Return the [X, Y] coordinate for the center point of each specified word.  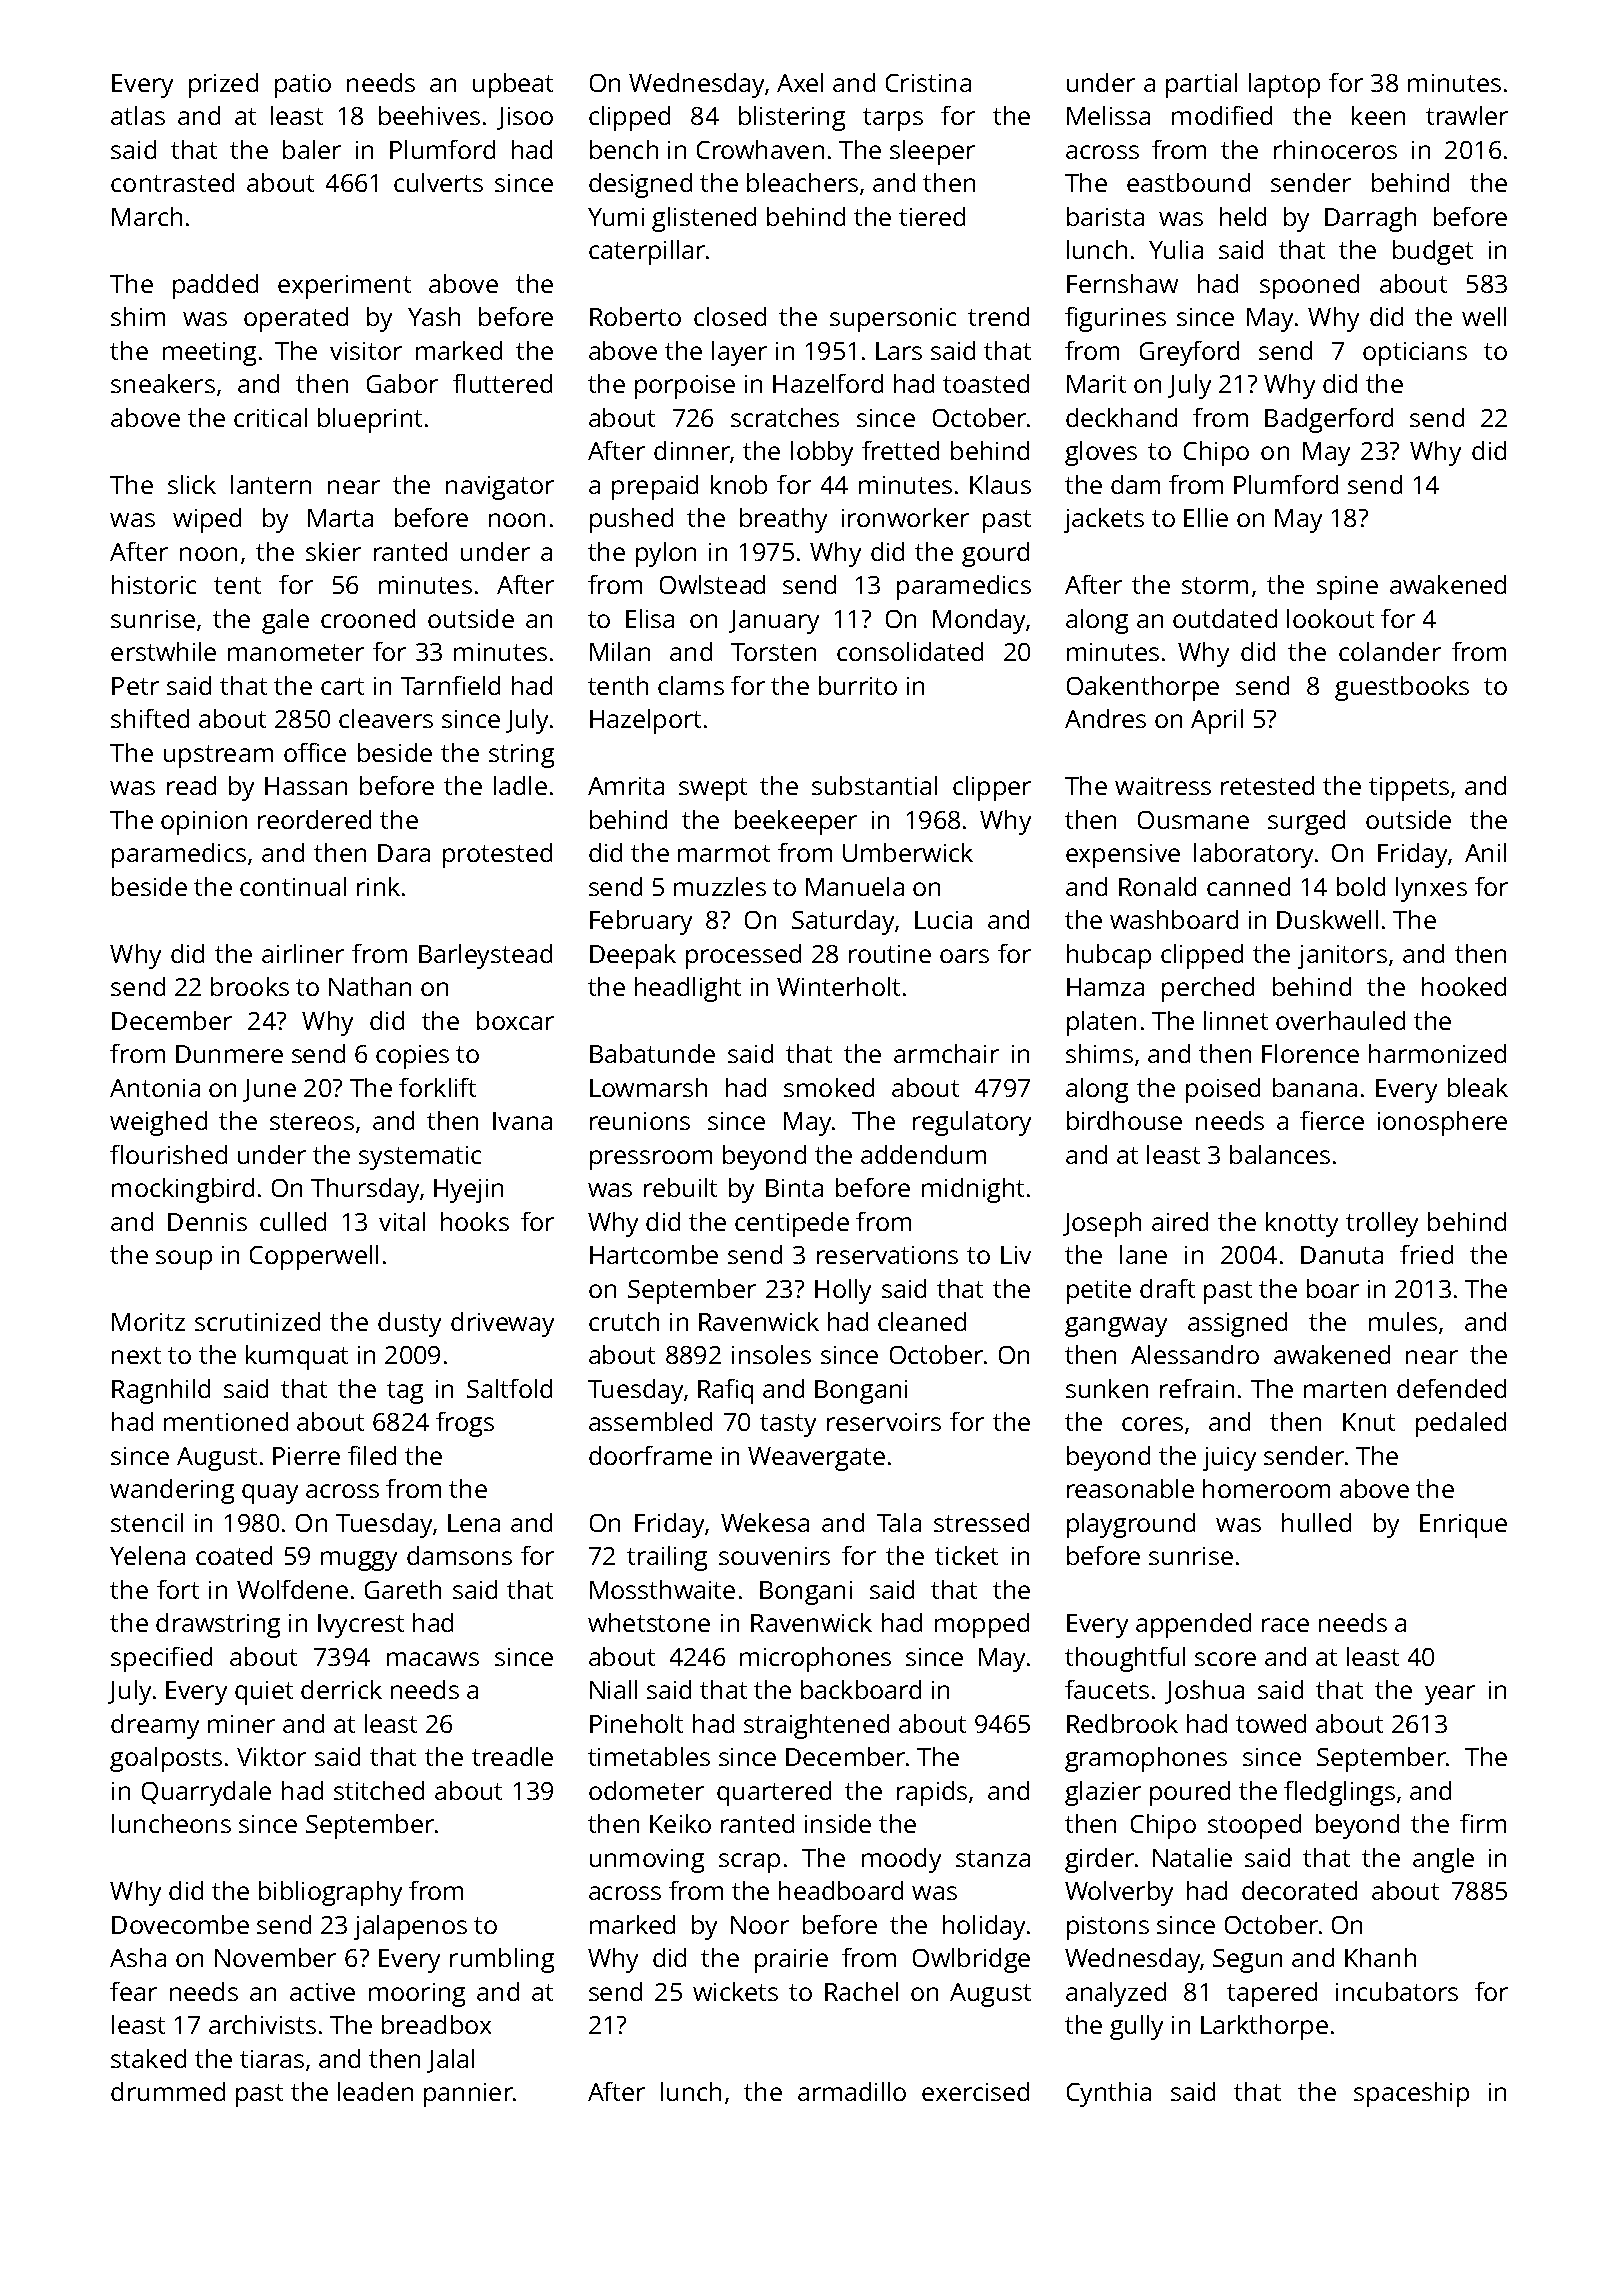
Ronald [1157, 886]
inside [838, 1823]
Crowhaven [760, 149]
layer [739, 353]
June [269, 1090]
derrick [341, 1689]
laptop [1284, 85]
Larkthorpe [1264, 2027]
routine [890, 954]
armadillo [852, 2091]
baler [312, 149]
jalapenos [410, 1927]
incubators [1397, 1991]
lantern [271, 484]
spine [1347, 588]
